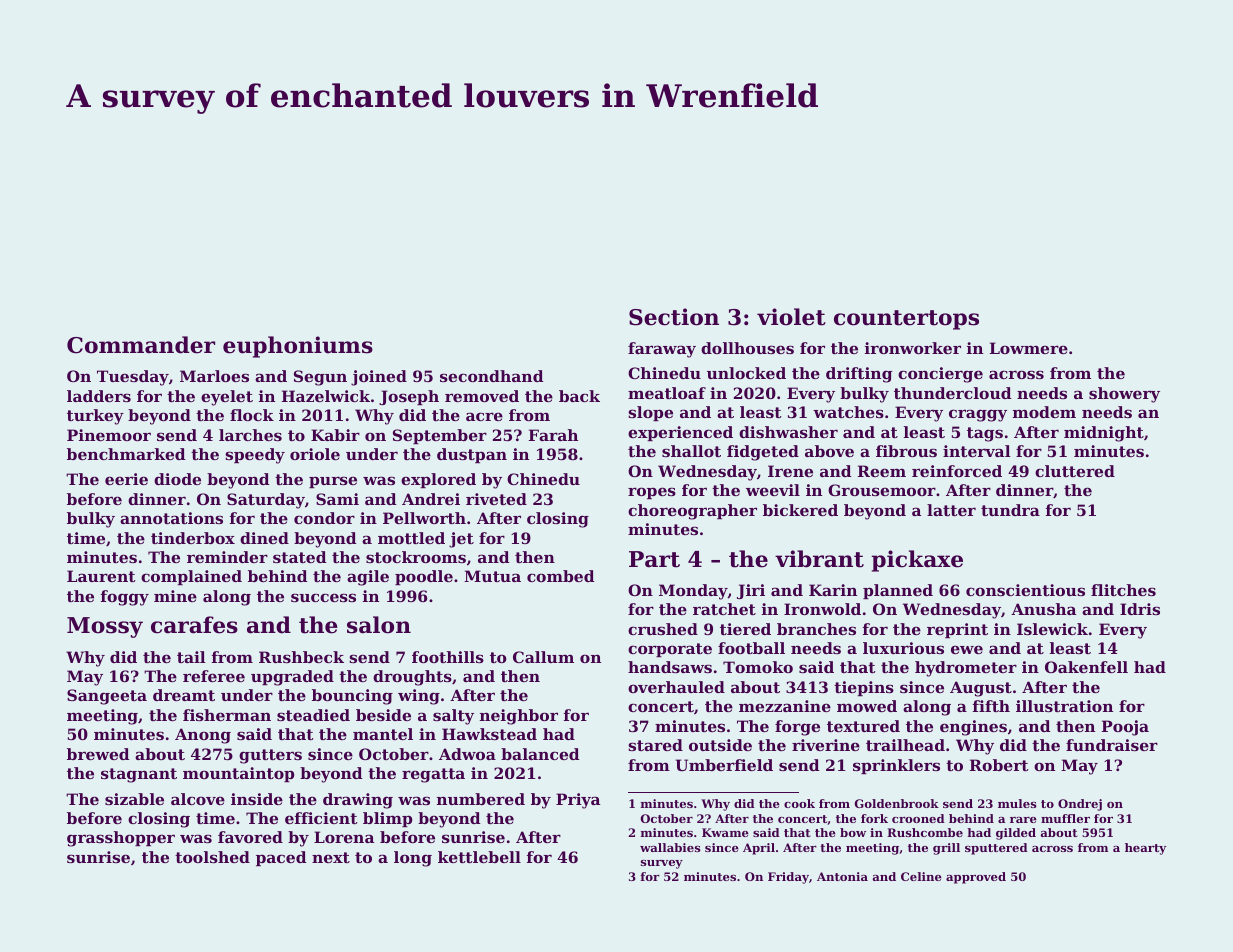 This screenshot has width=1233, height=952. I want to click on sizable, so click(134, 799).
